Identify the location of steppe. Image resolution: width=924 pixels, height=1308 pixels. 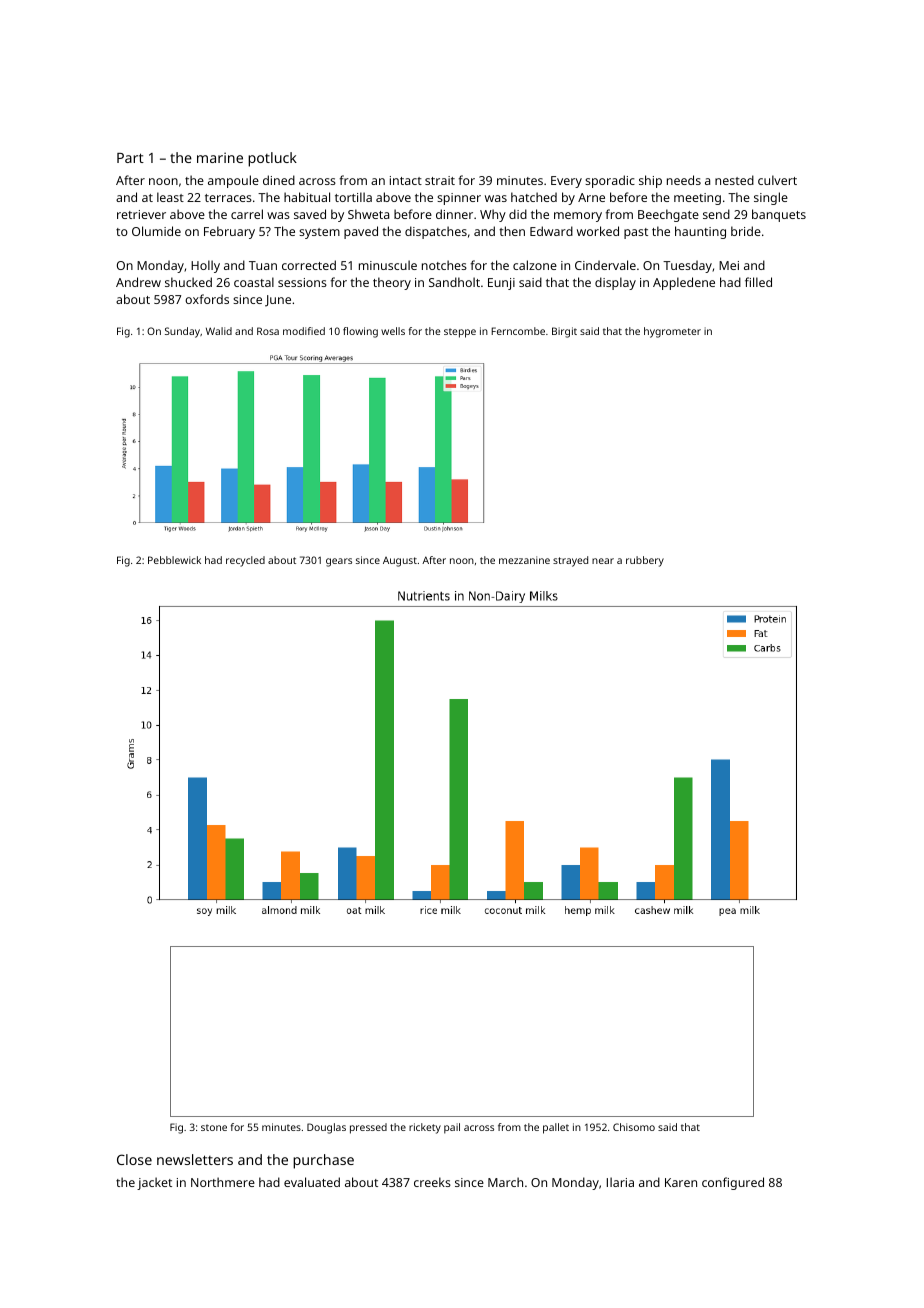
(460, 333).
